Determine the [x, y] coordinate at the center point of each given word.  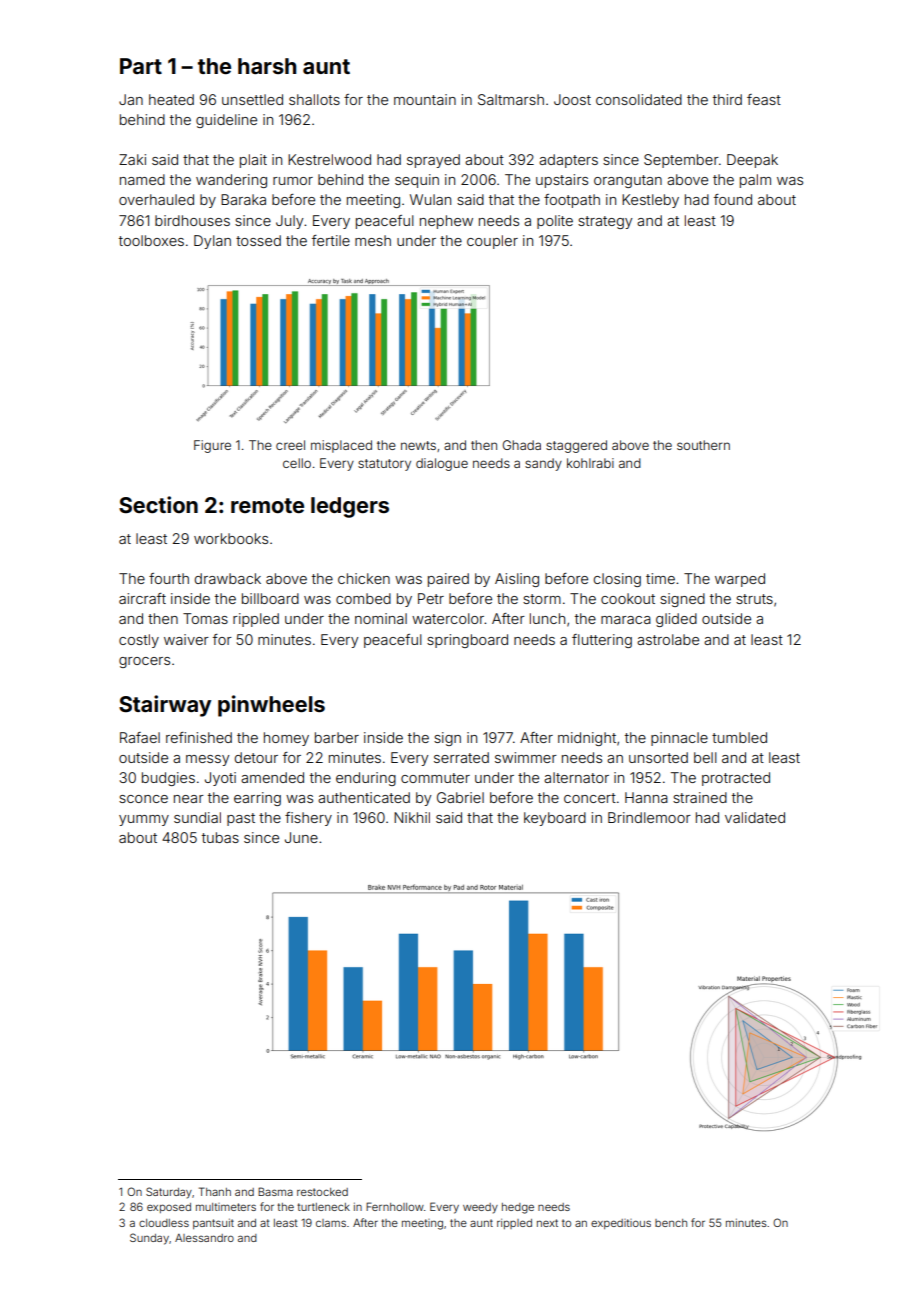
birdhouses [192, 220]
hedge [518, 1208]
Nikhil [412, 817]
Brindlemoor [649, 817]
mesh [373, 240]
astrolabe [668, 639]
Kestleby [650, 201]
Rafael [140, 737]
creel [290, 445]
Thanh [215, 1191]
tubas [220, 837]
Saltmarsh [511, 99]
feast [764, 99]
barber [337, 737]
